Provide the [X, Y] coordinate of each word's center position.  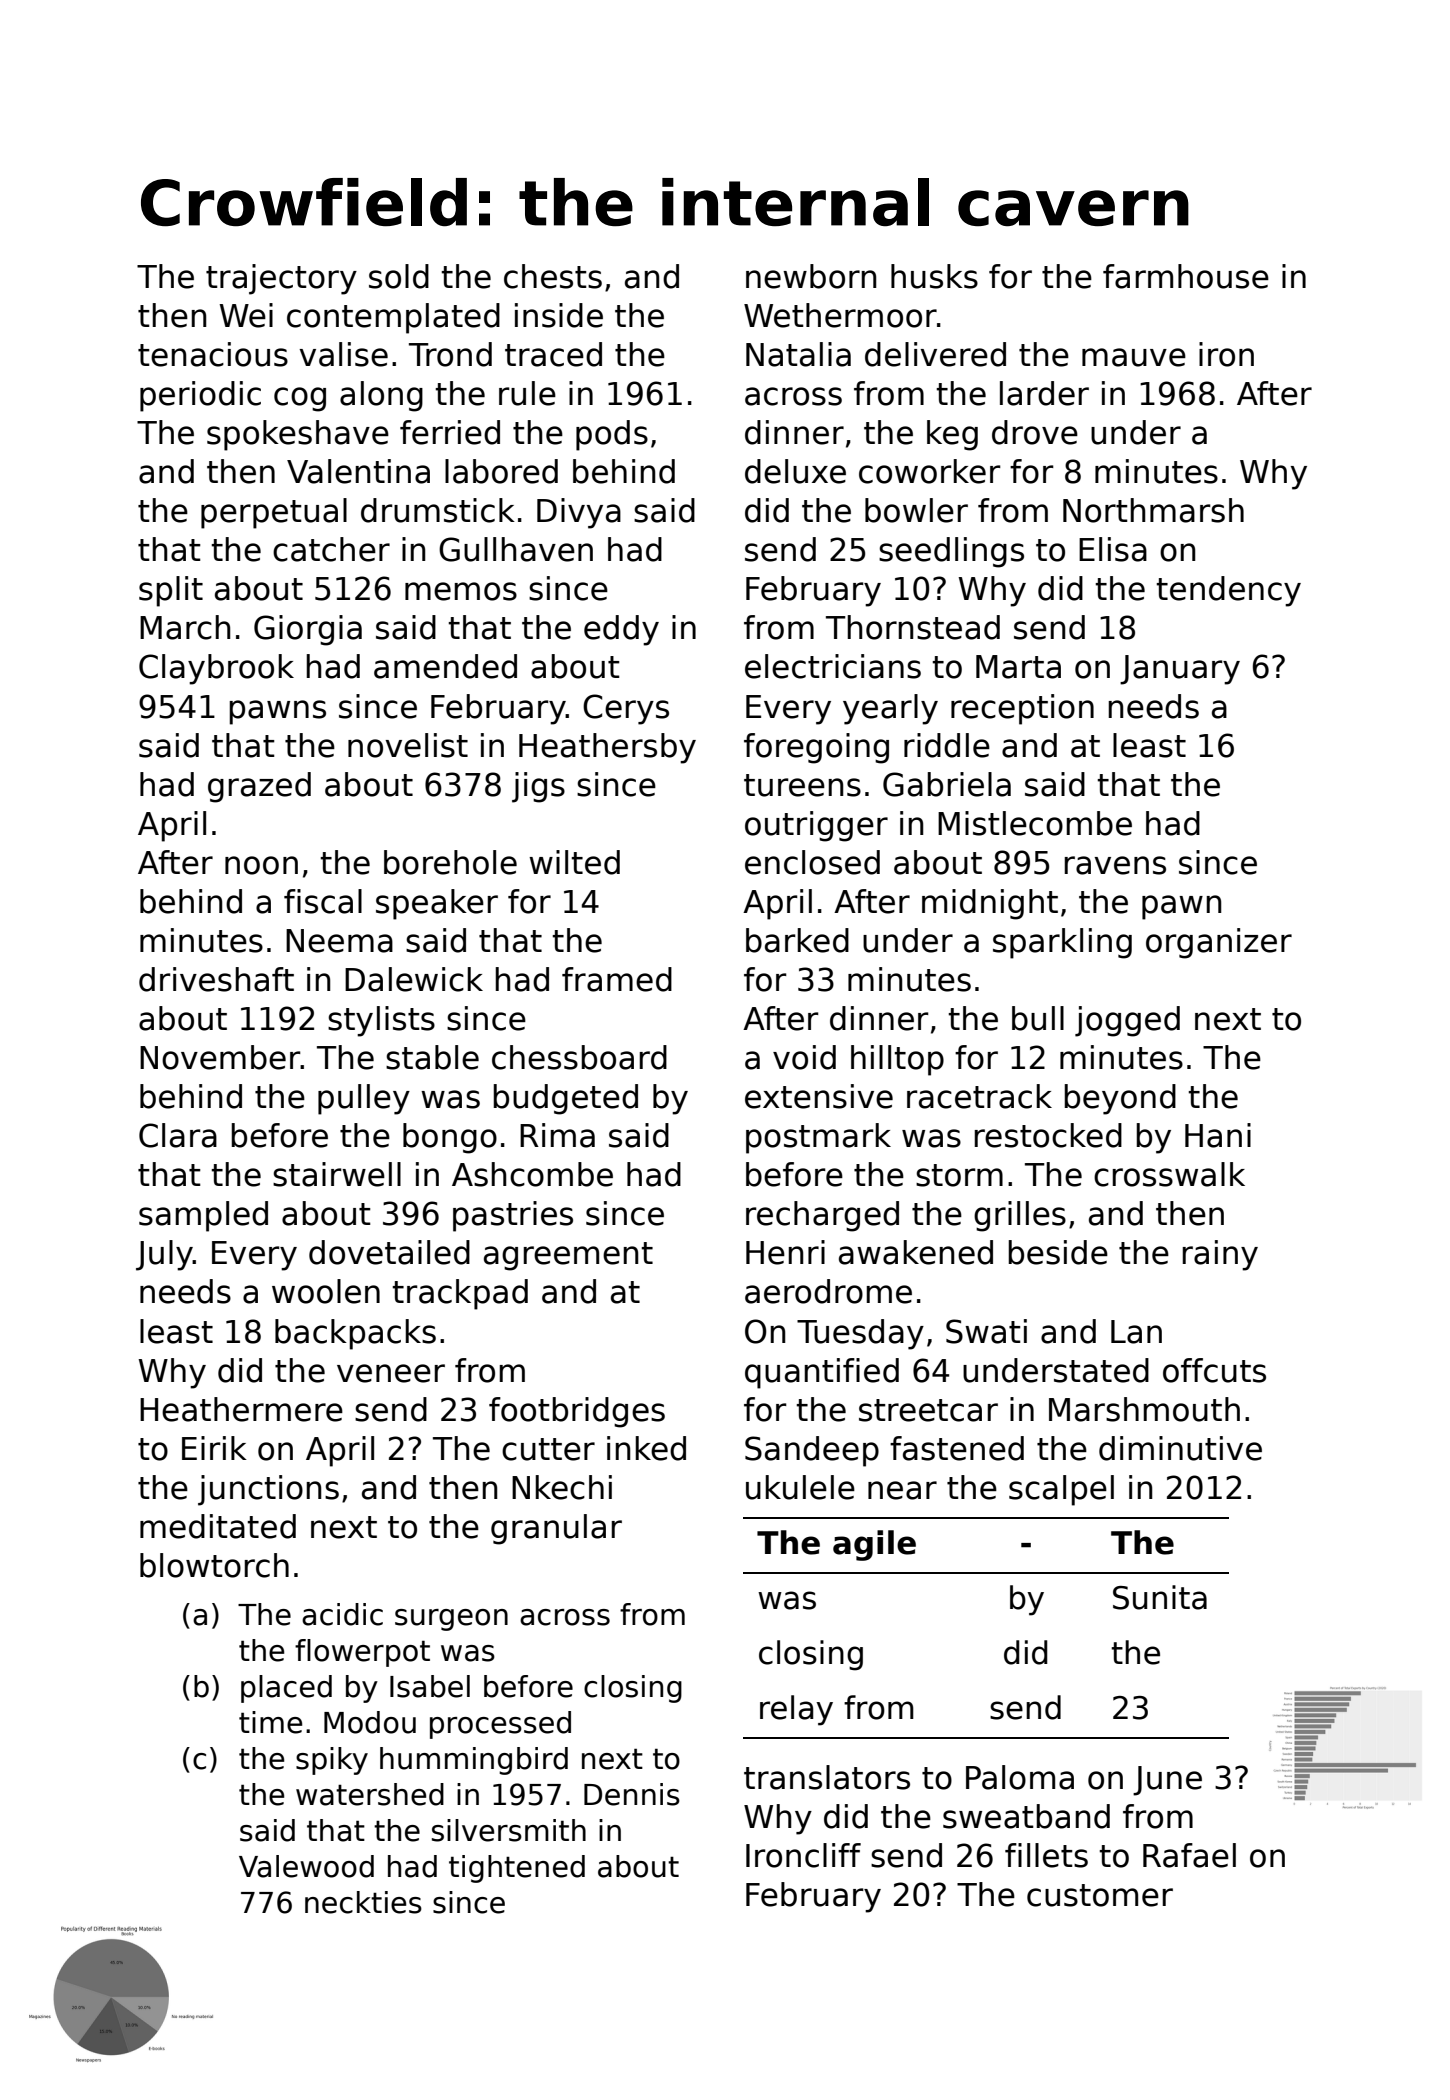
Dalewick [414, 979]
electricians [833, 666]
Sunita [1160, 1597]
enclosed [812, 862]
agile [874, 1545]
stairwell [337, 1174]
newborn [811, 276]
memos [461, 591]
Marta [1018, 667]
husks [934, 276]
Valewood [306, 1866]
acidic [342, 1614]
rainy [1220, 1255]
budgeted [566, 1099]
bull [1038, 1018]
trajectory [281, 279]
